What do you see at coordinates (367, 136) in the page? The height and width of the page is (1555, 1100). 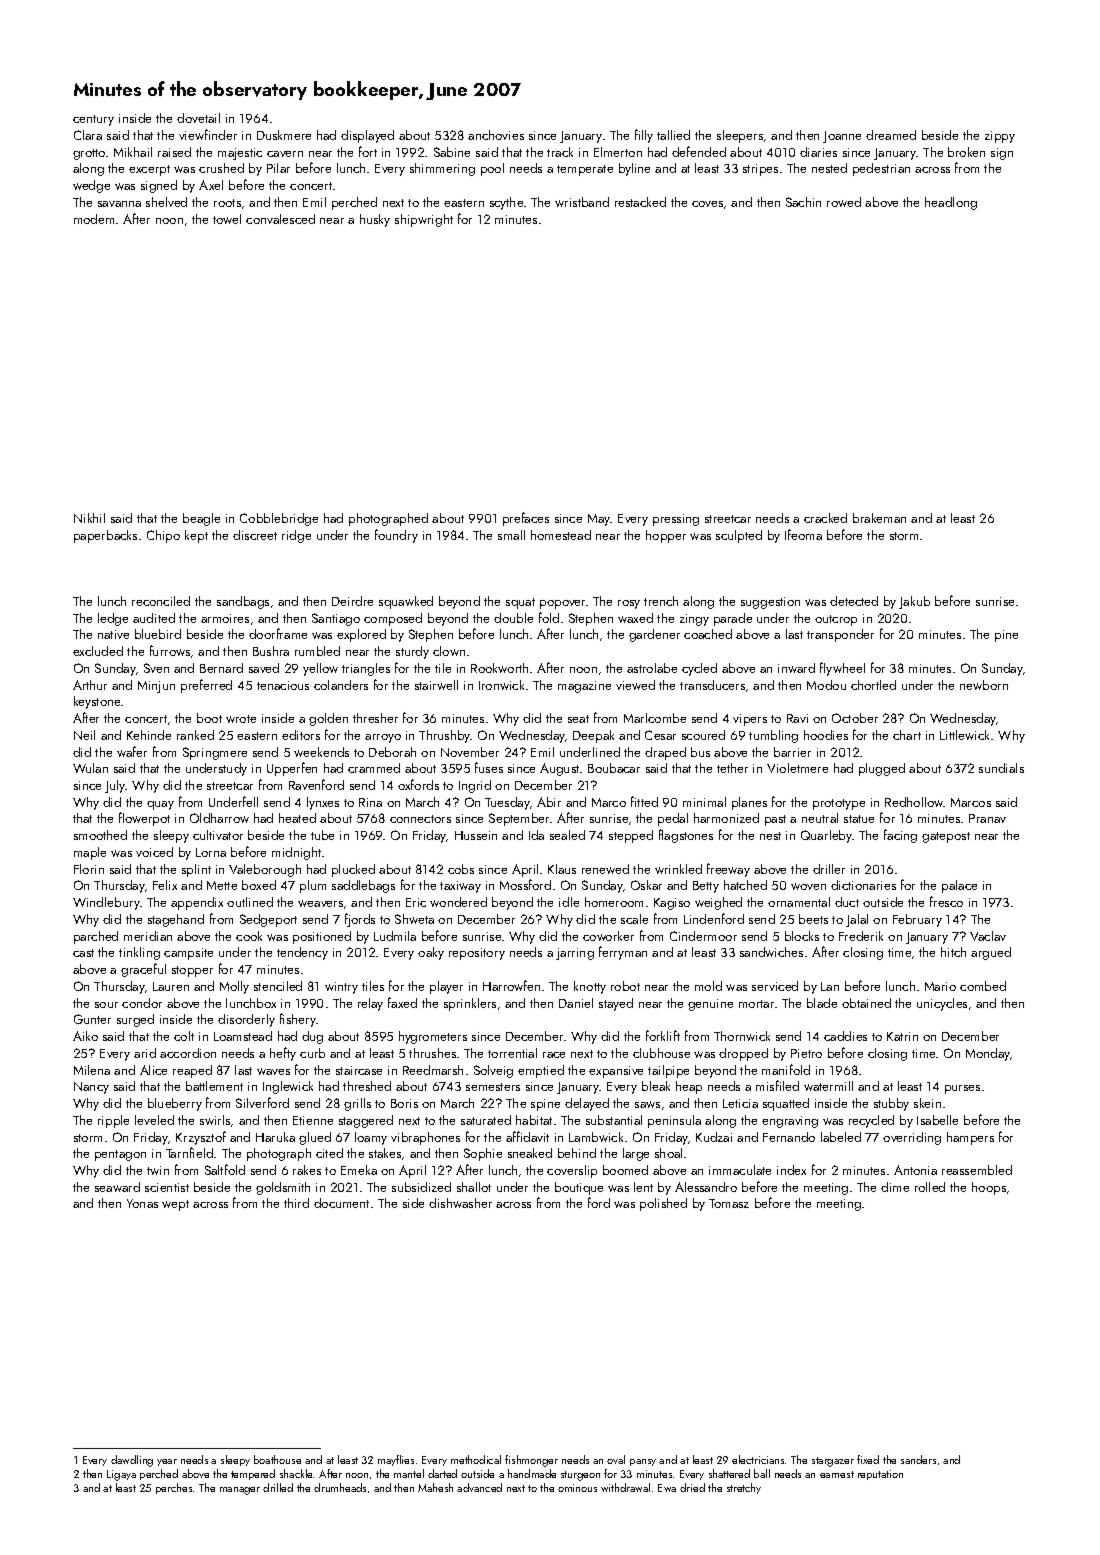 I see `displayed` at bounding box center [367, 136].
